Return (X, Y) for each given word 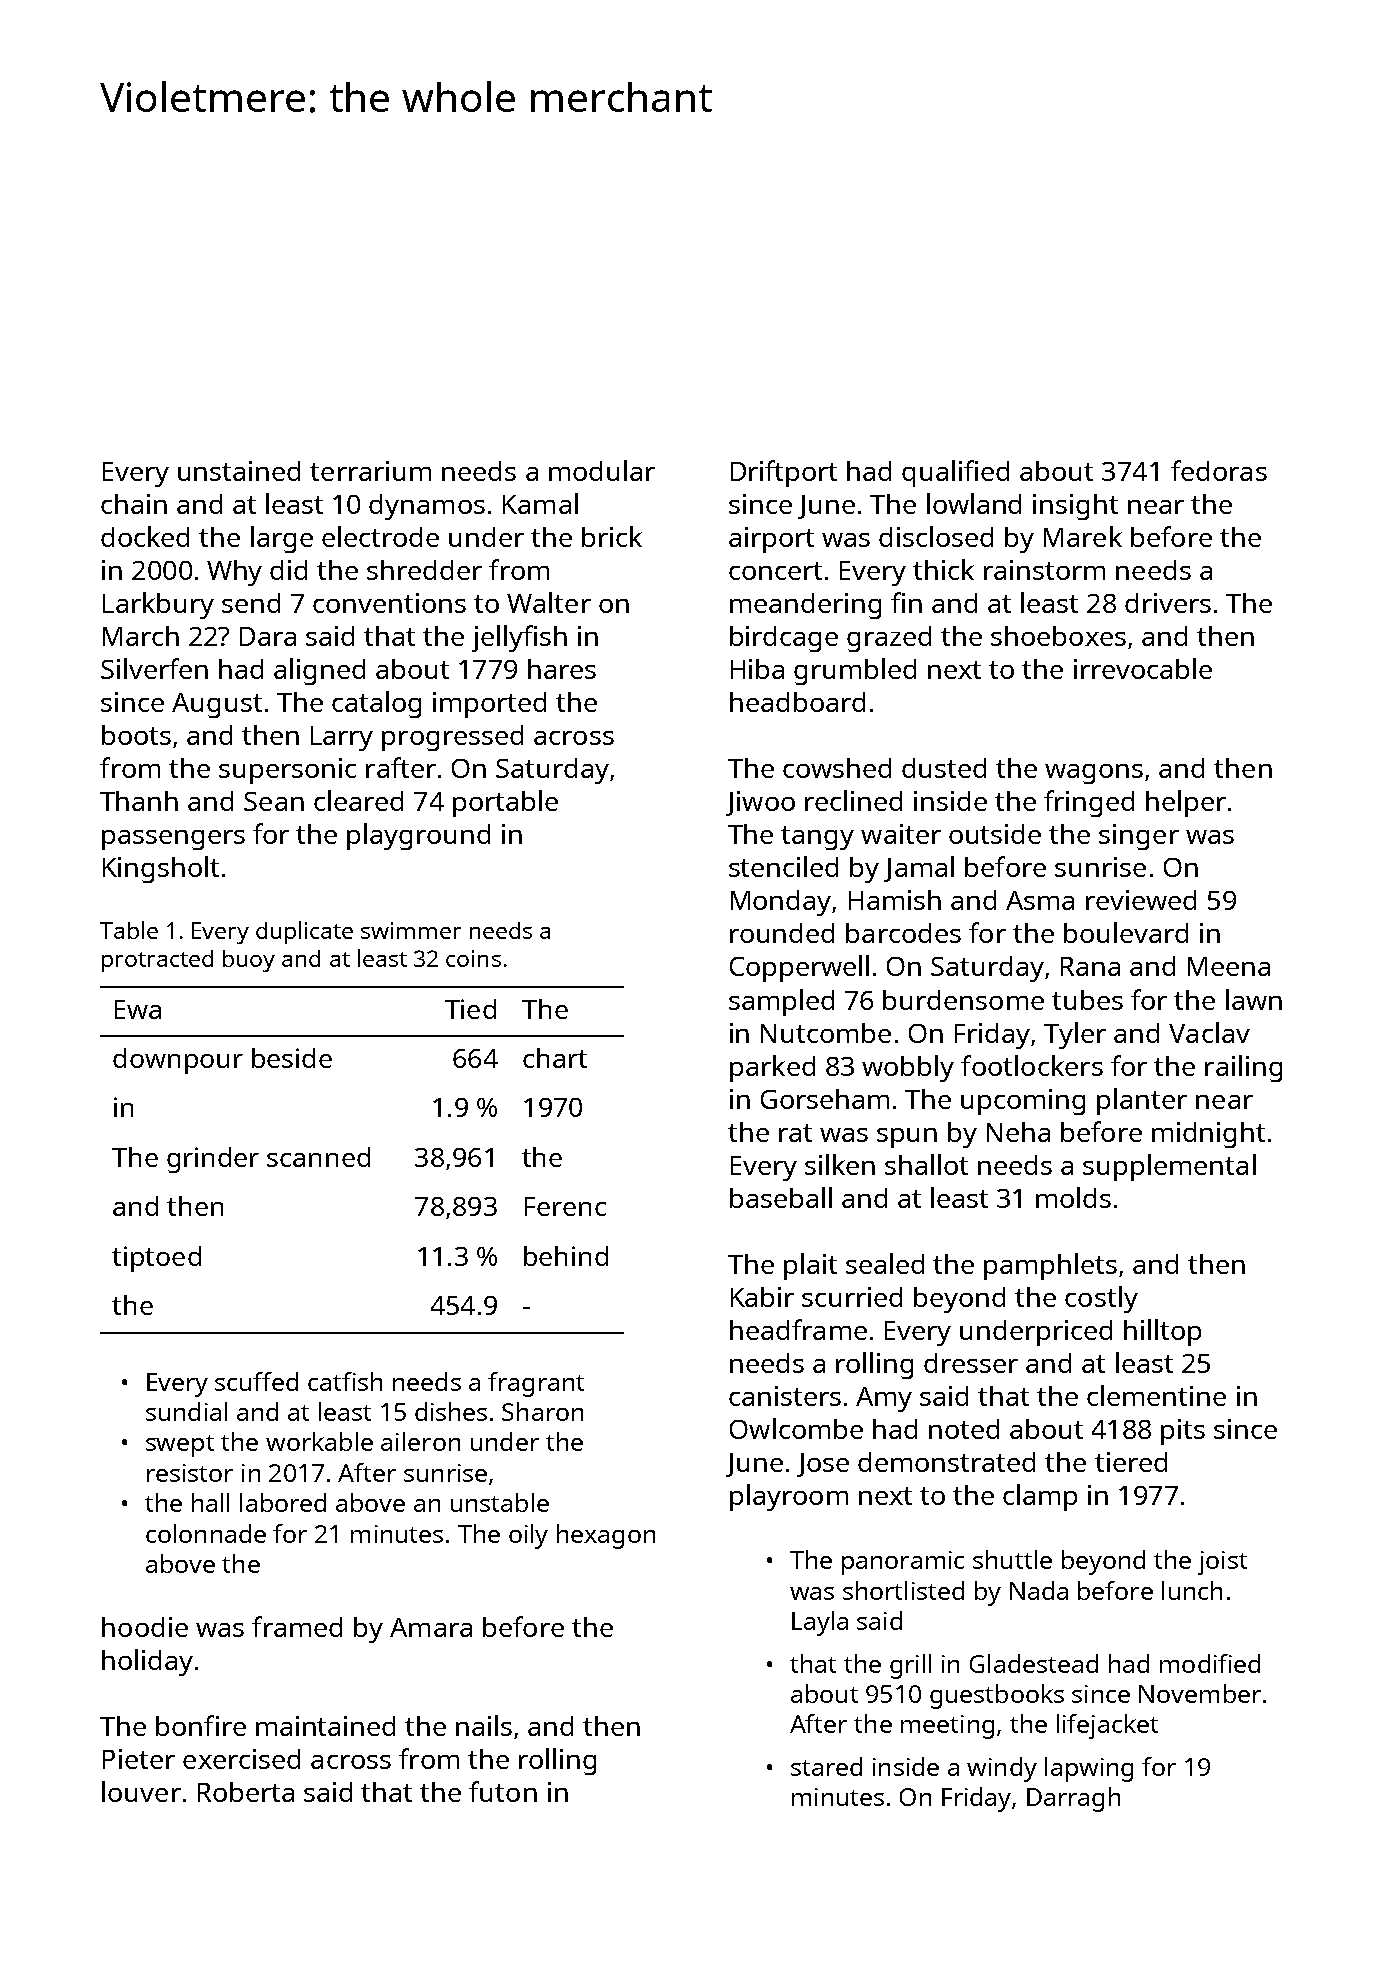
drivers (1168, 603)
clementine (1156, 1395)
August (217, 705)
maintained (325, 1726)
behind (566, 1256)
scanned (318, 1157)
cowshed (837, 768)
